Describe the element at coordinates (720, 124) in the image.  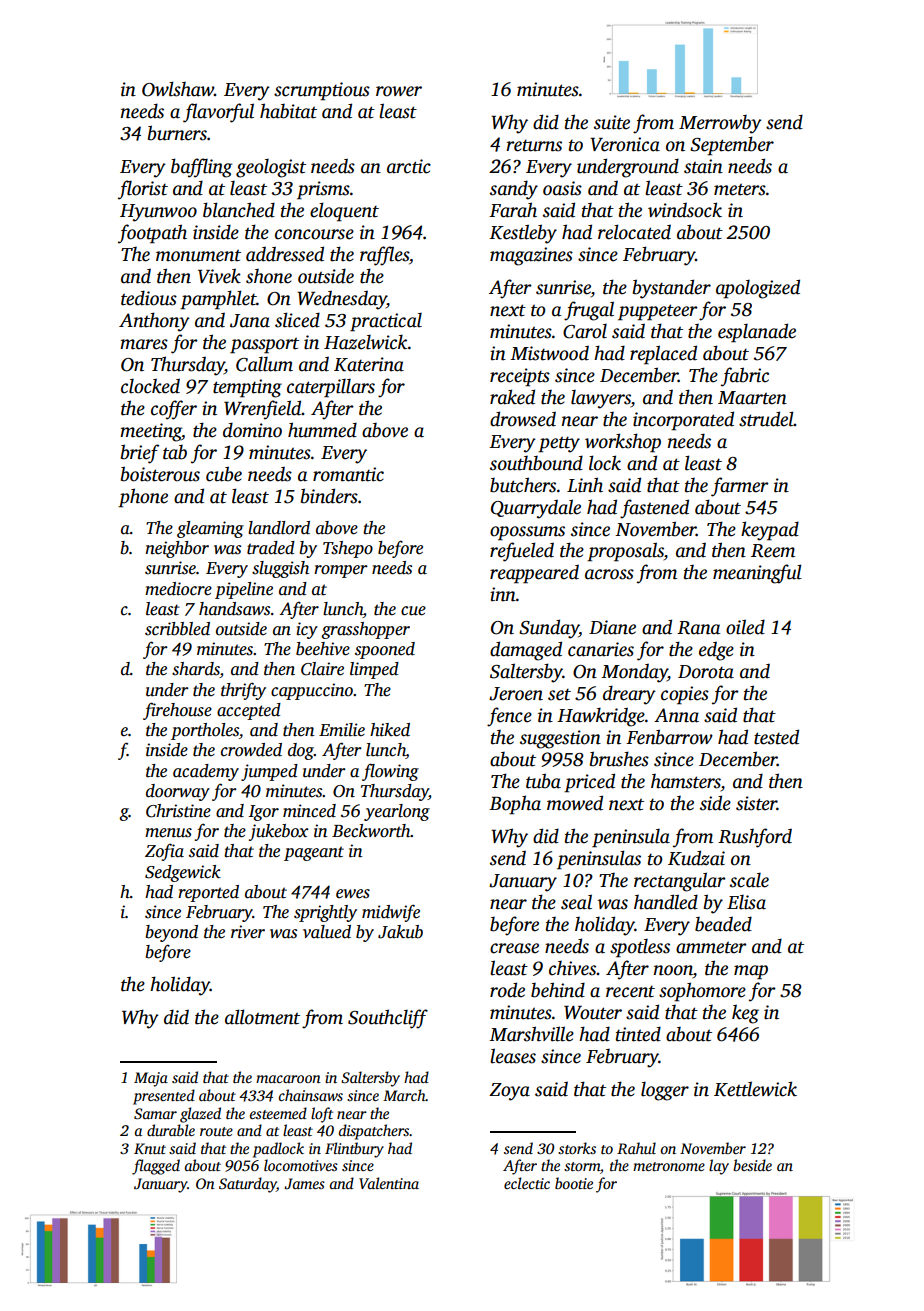
I see `Merrowby` at that location.
